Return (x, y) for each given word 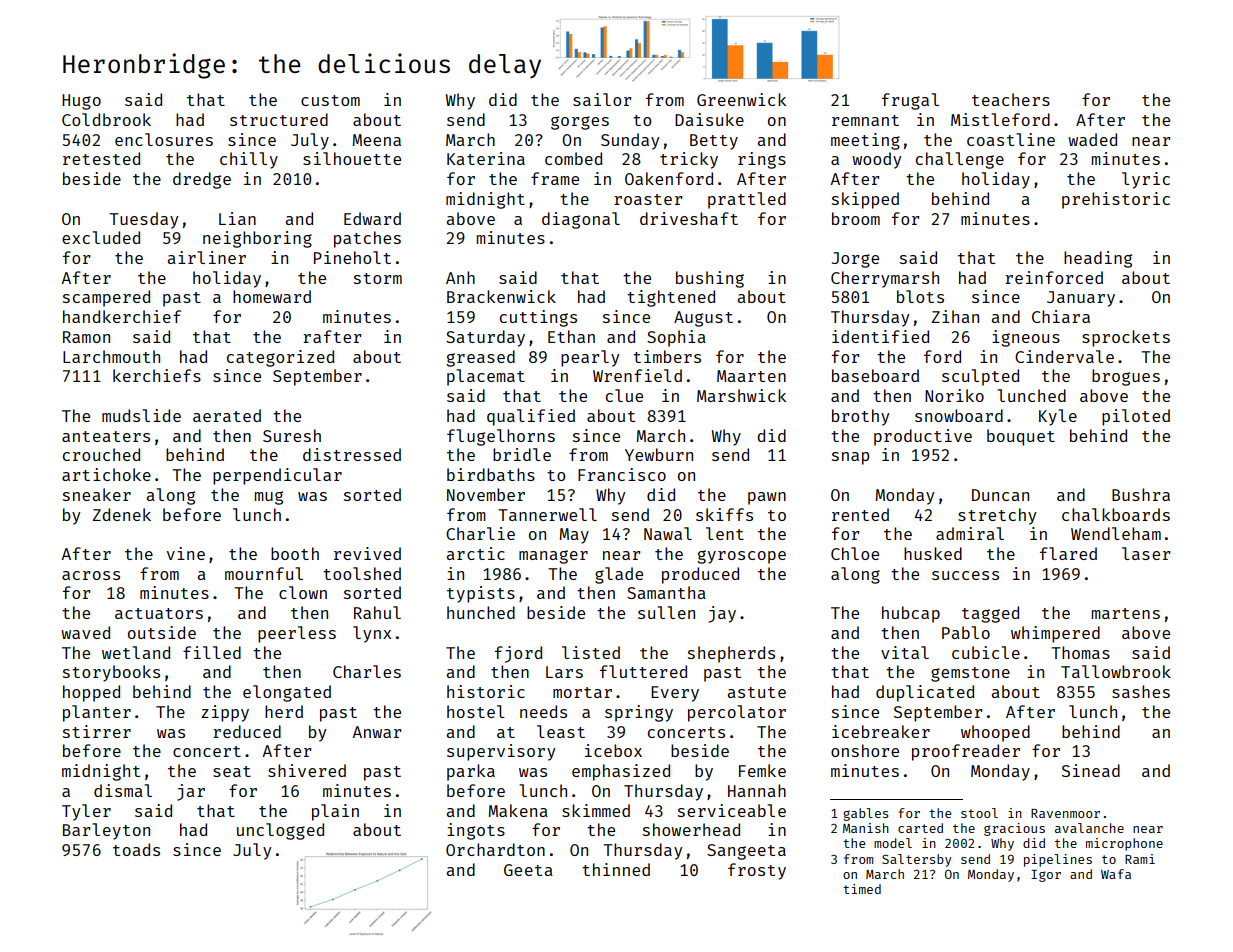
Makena (518, 810)
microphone (1124, 844)
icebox (613, 750)
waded (1092, 139)
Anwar (376, 732)
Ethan (571, 336)
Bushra (1141, 494)
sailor (602, 99)
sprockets (1126, 338)
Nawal (668, 533)
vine (186, 553)
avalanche (1089, 828)
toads (136, 849)
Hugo (81, 102)
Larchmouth (111, 356)
